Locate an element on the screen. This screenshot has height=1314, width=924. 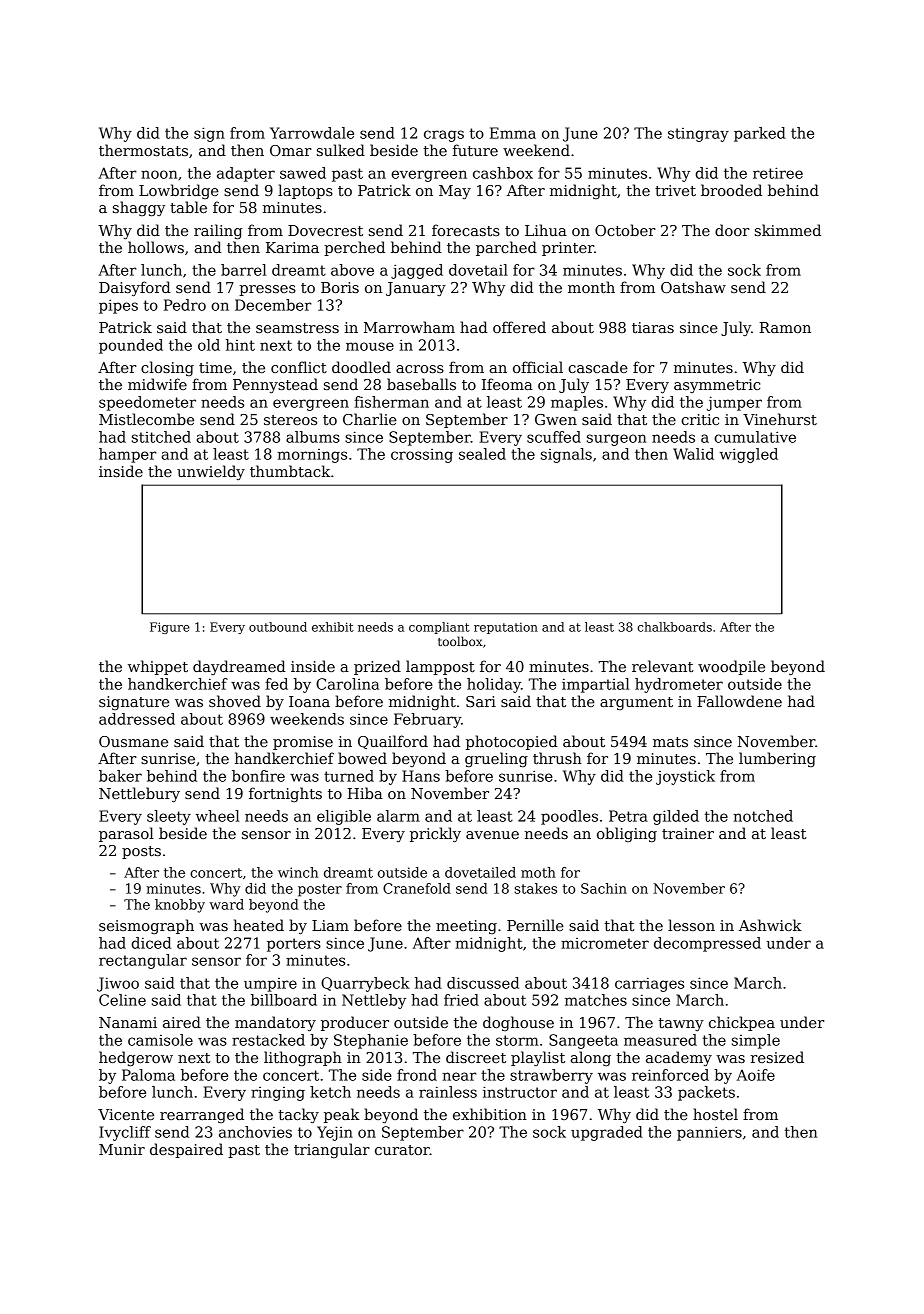
rearranged is located at coordinates (202, 1115).
